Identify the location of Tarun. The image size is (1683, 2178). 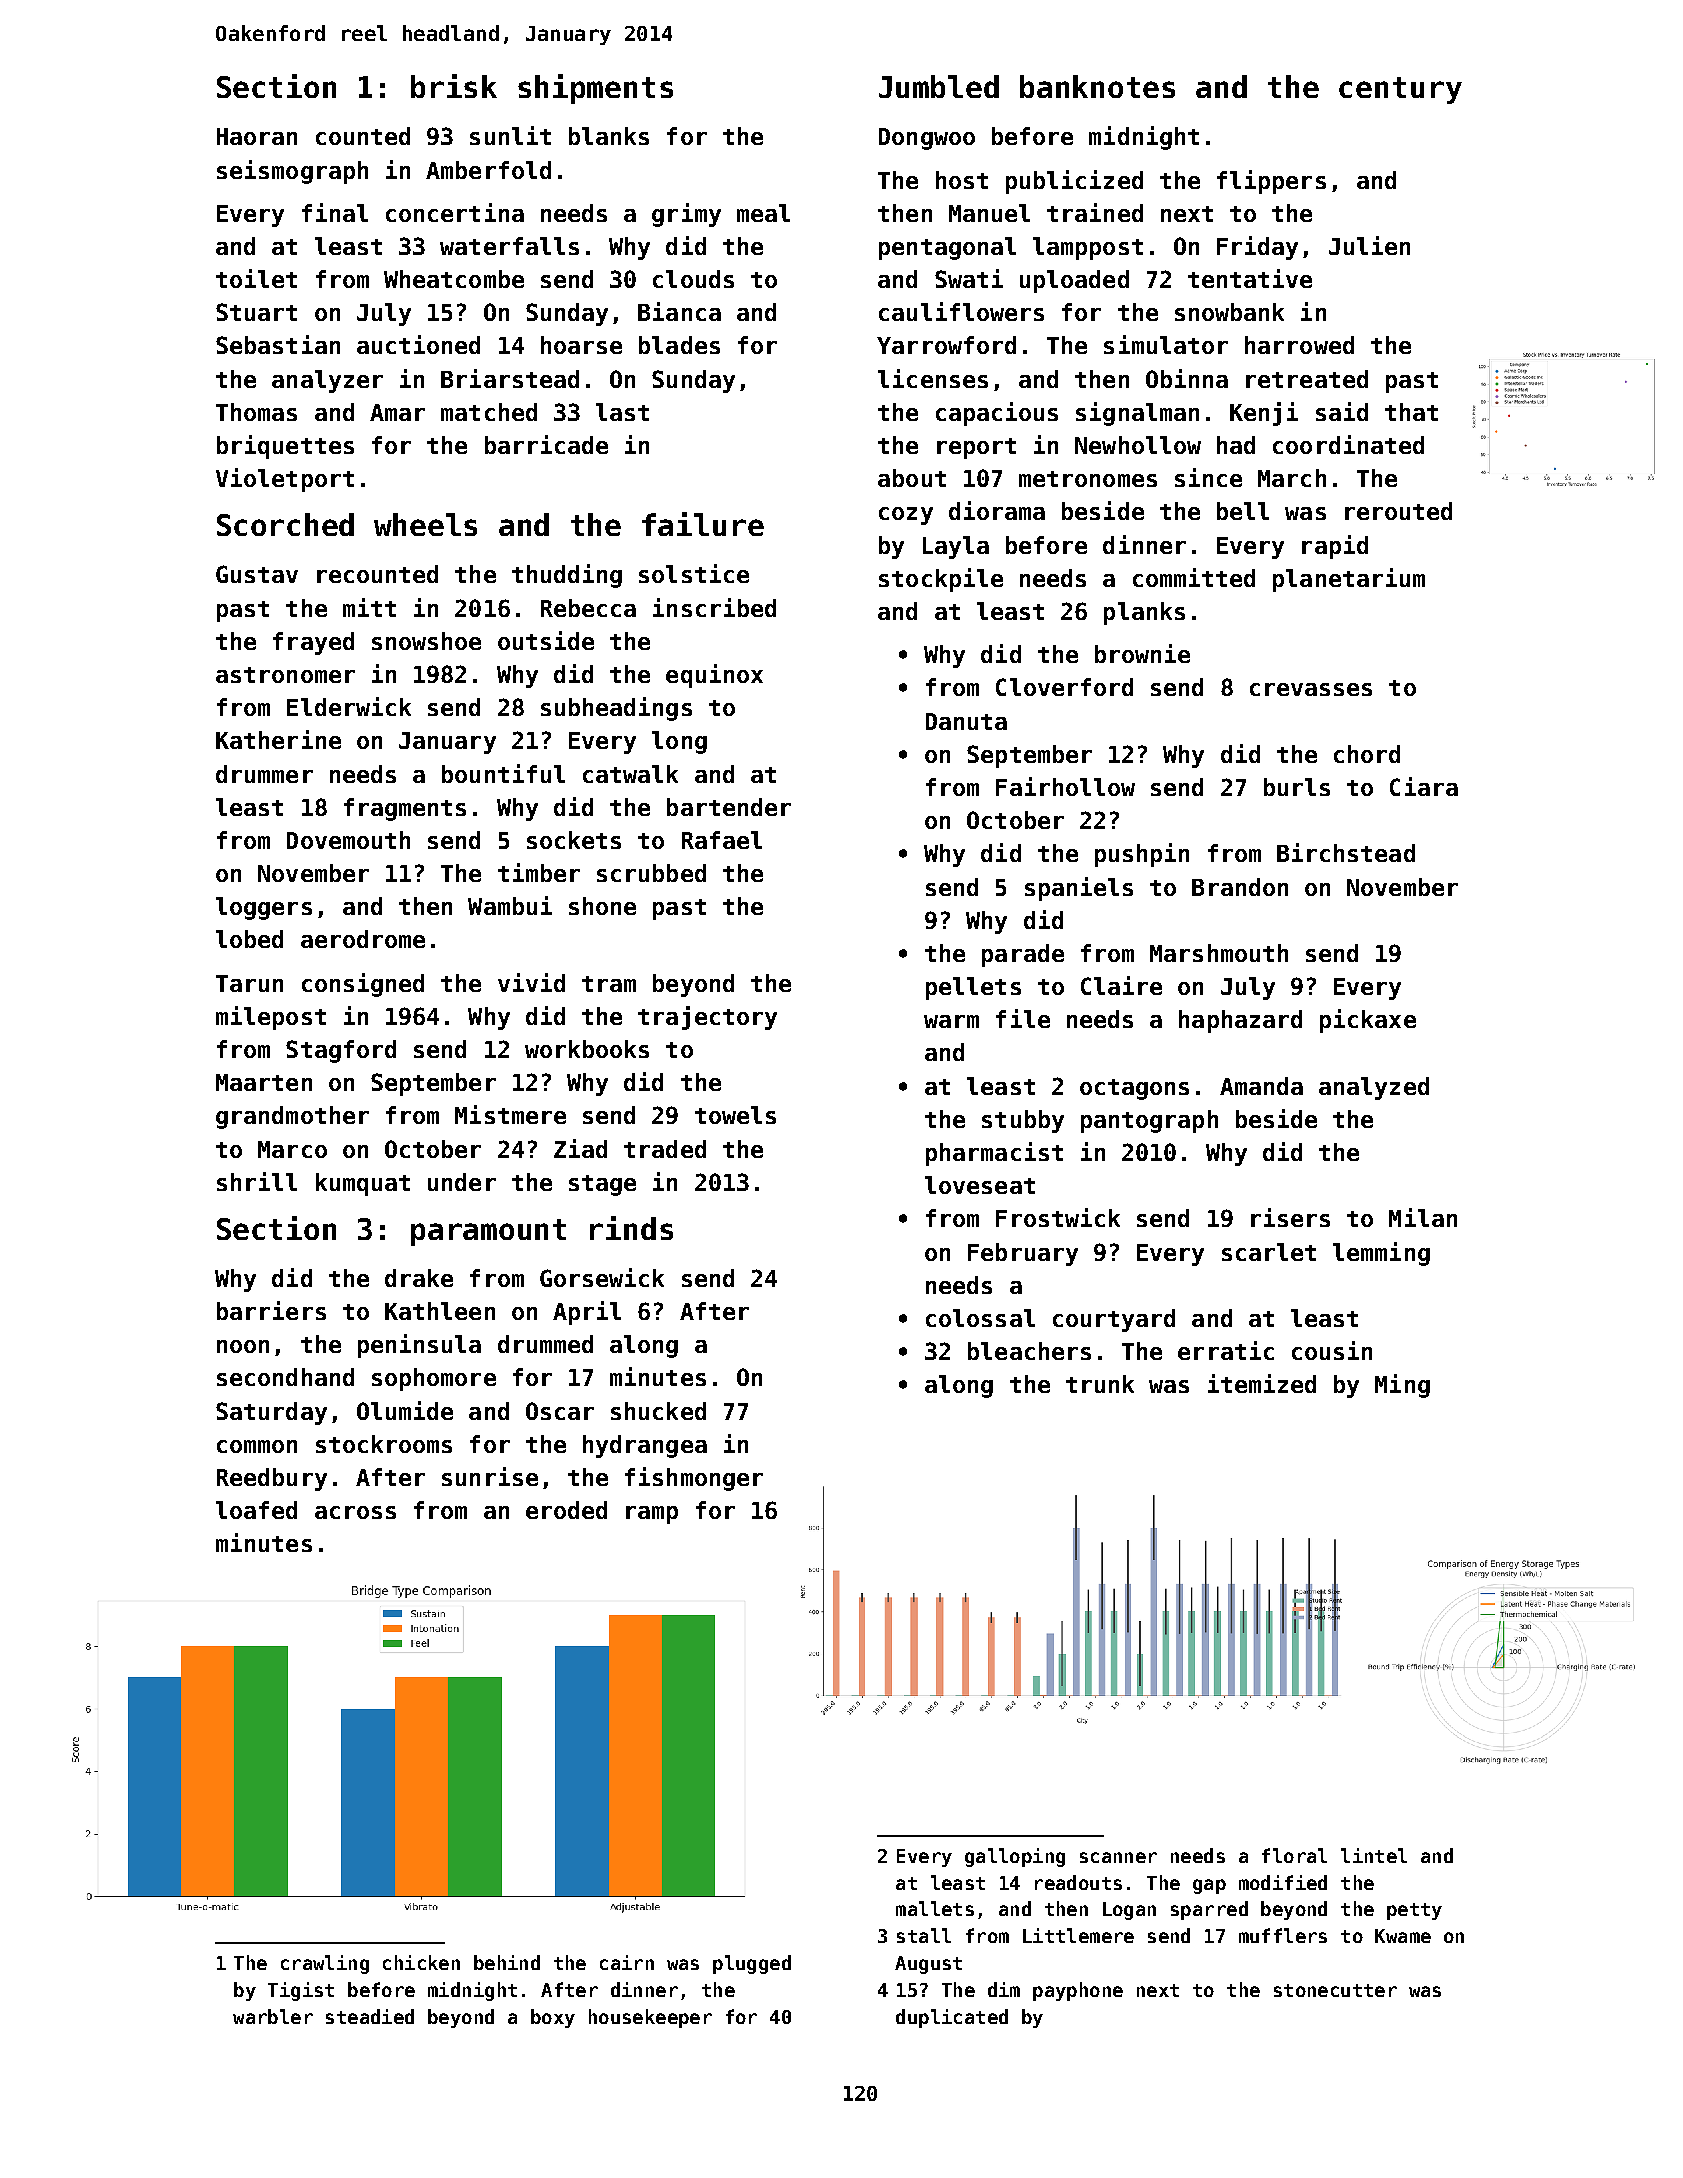
(249, 983).
